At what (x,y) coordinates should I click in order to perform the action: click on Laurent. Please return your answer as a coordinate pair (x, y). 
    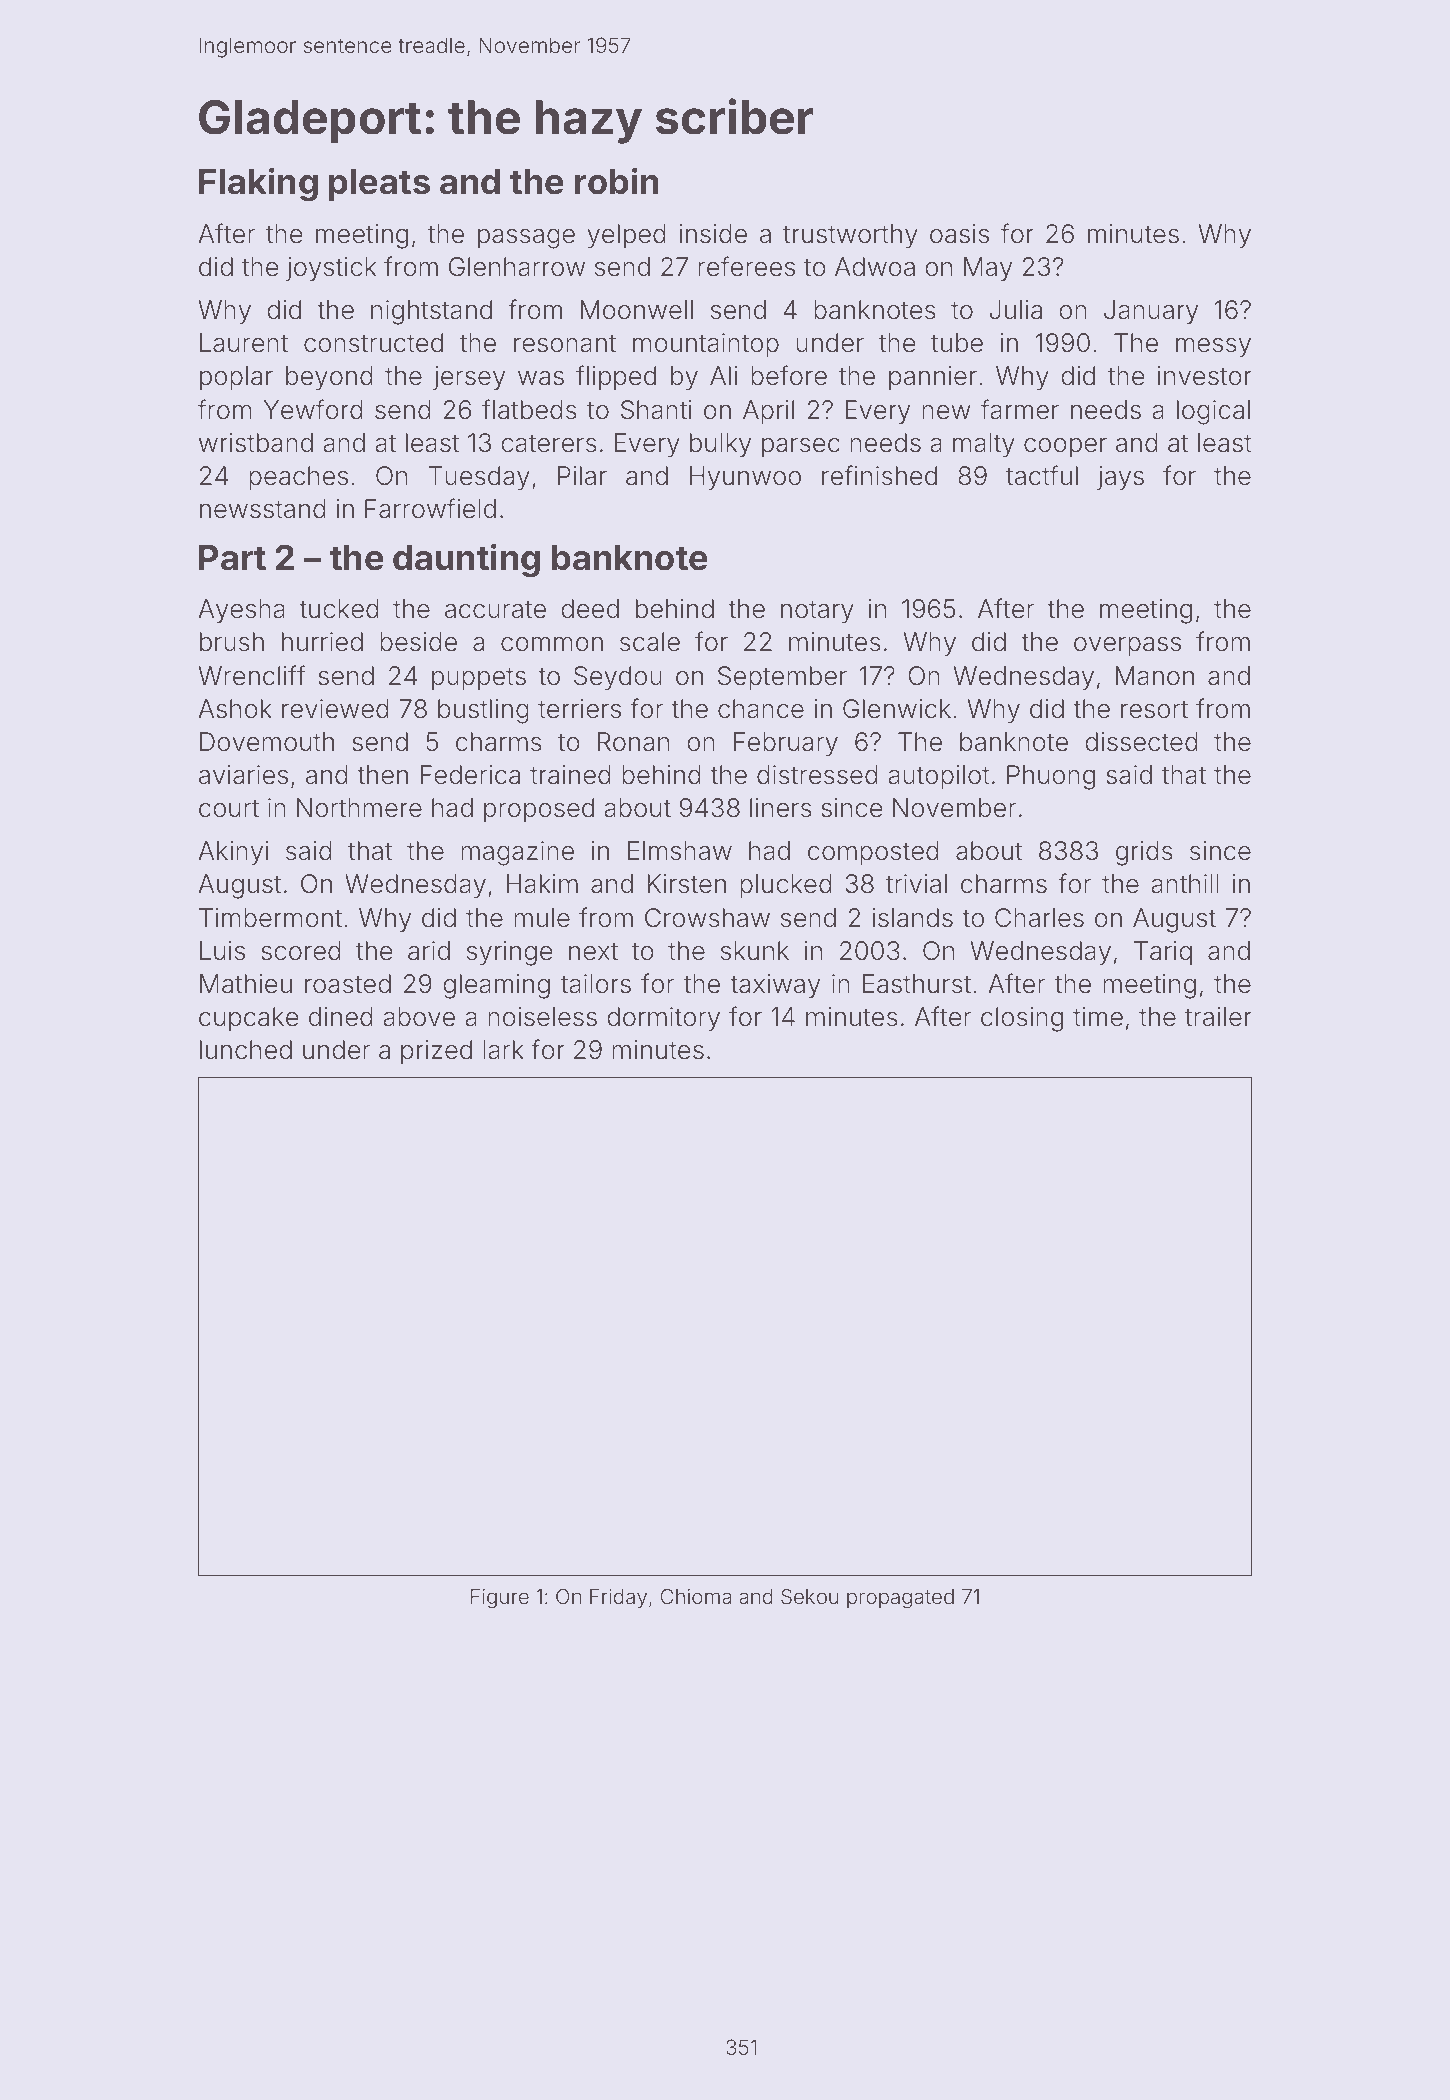
    Looking at the image, I should click on (244, 343).
